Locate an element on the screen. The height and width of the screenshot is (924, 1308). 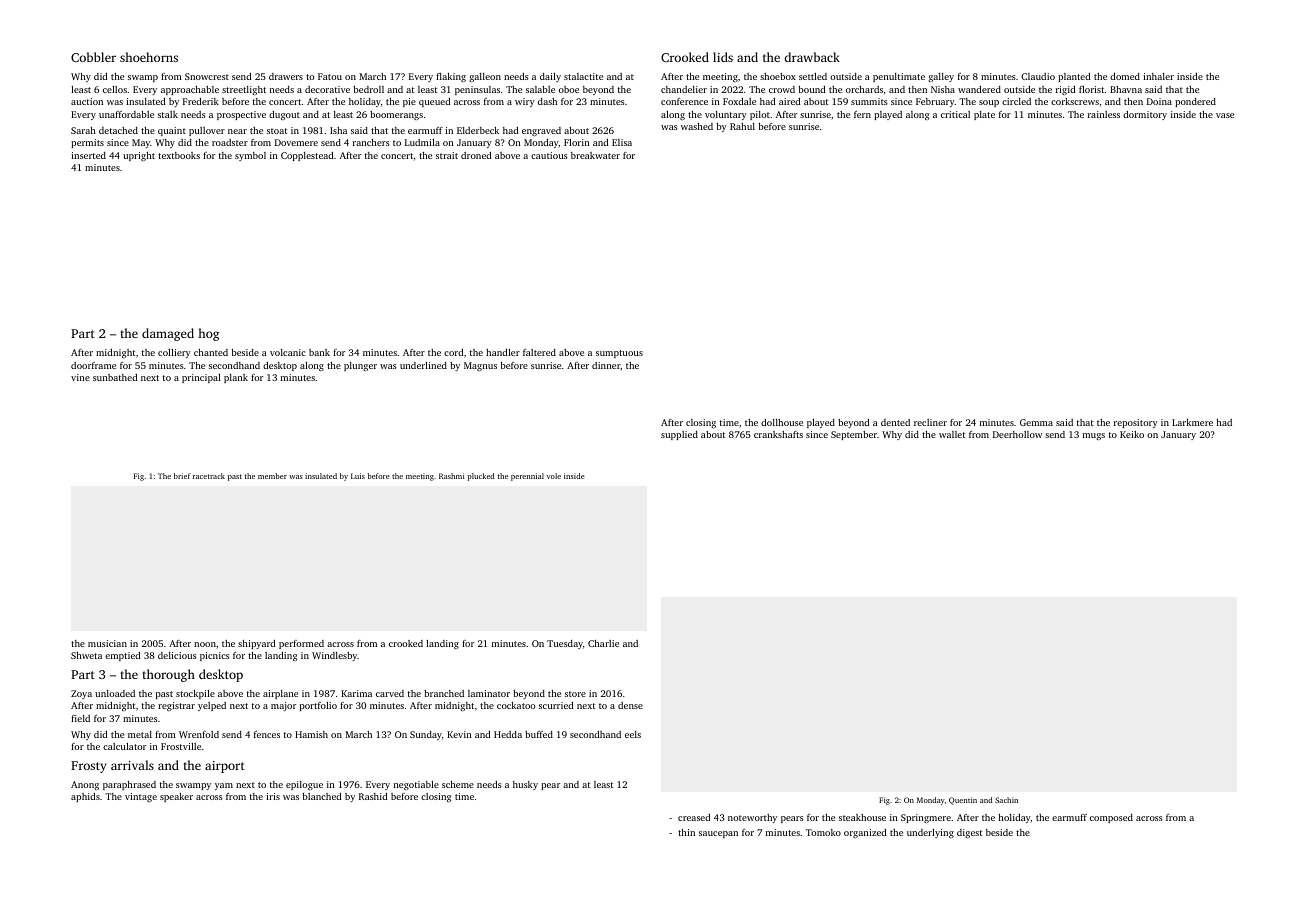
flaking is located at coordinates (451, 77).
